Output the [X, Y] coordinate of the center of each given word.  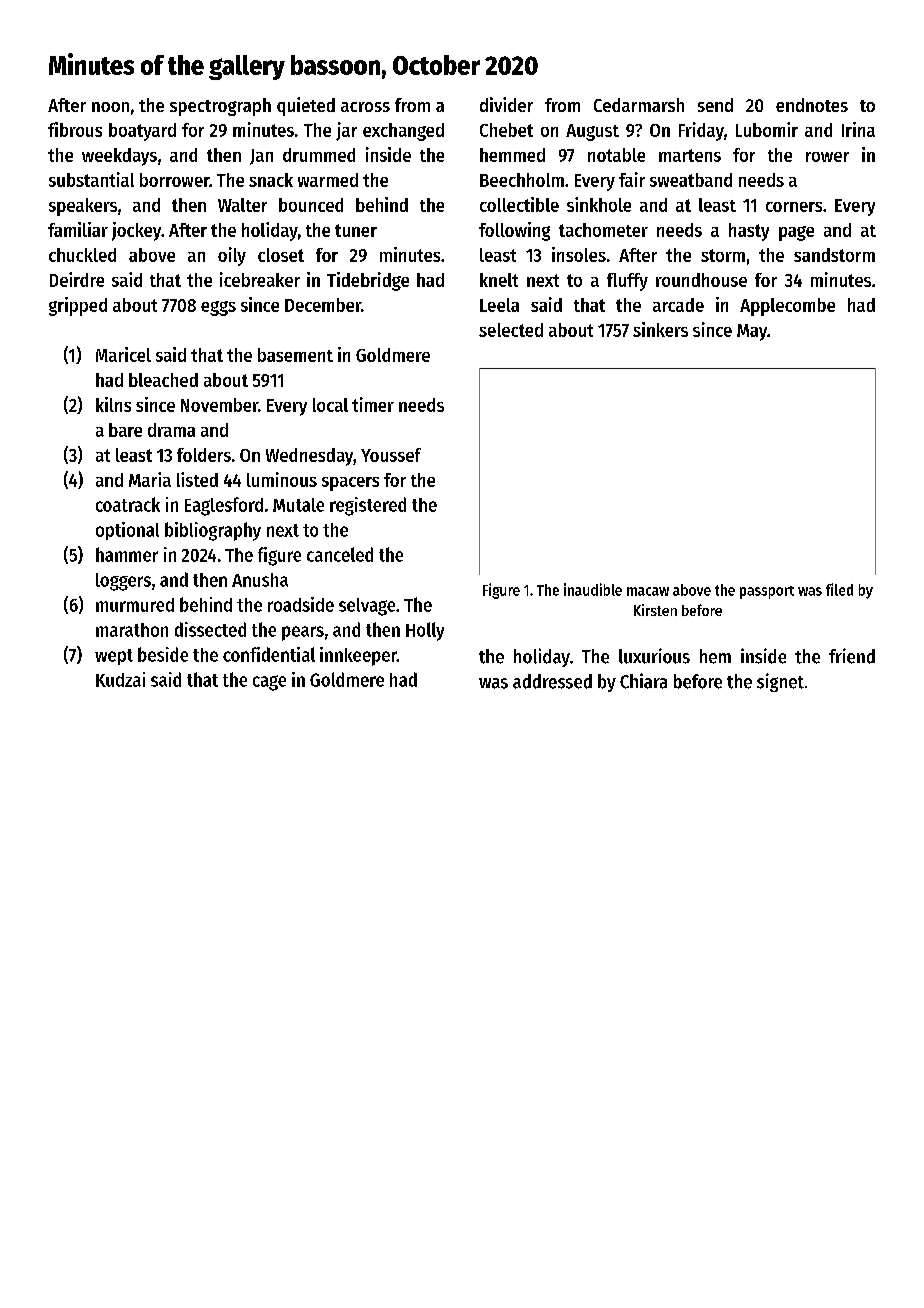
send [715, 105]
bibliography [213, 531]
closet [281, 255]
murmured [135, 605]
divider [506, 104]
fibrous [75, 129]
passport [767, 592]
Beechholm [522, 180]
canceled [340, 554]
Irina [858, 129]
